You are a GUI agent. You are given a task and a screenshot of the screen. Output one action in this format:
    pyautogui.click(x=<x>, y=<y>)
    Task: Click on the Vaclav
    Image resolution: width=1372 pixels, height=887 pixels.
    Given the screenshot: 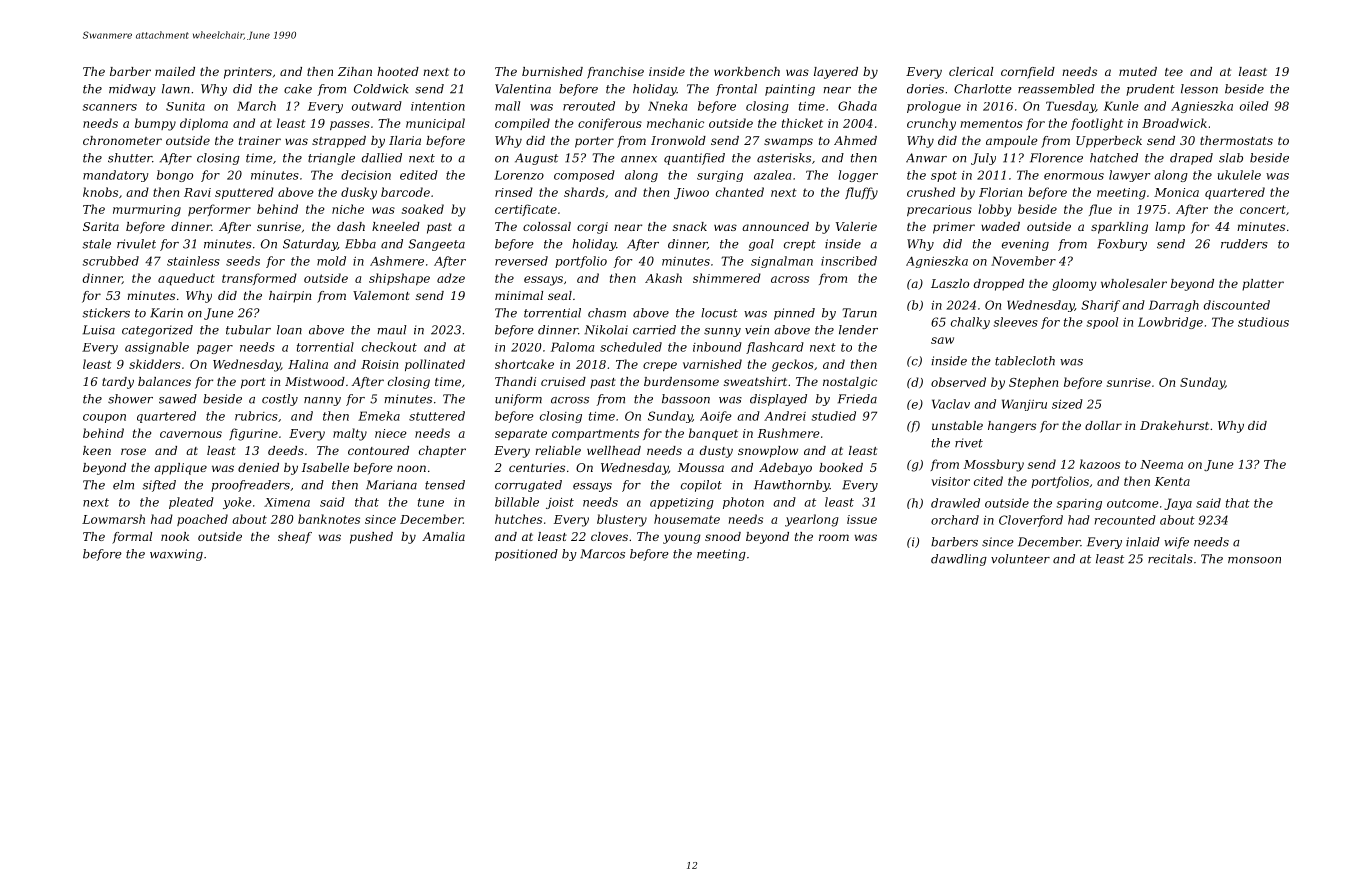 What is the action you would take?
    pyautogui.click(x=951, y=404)
